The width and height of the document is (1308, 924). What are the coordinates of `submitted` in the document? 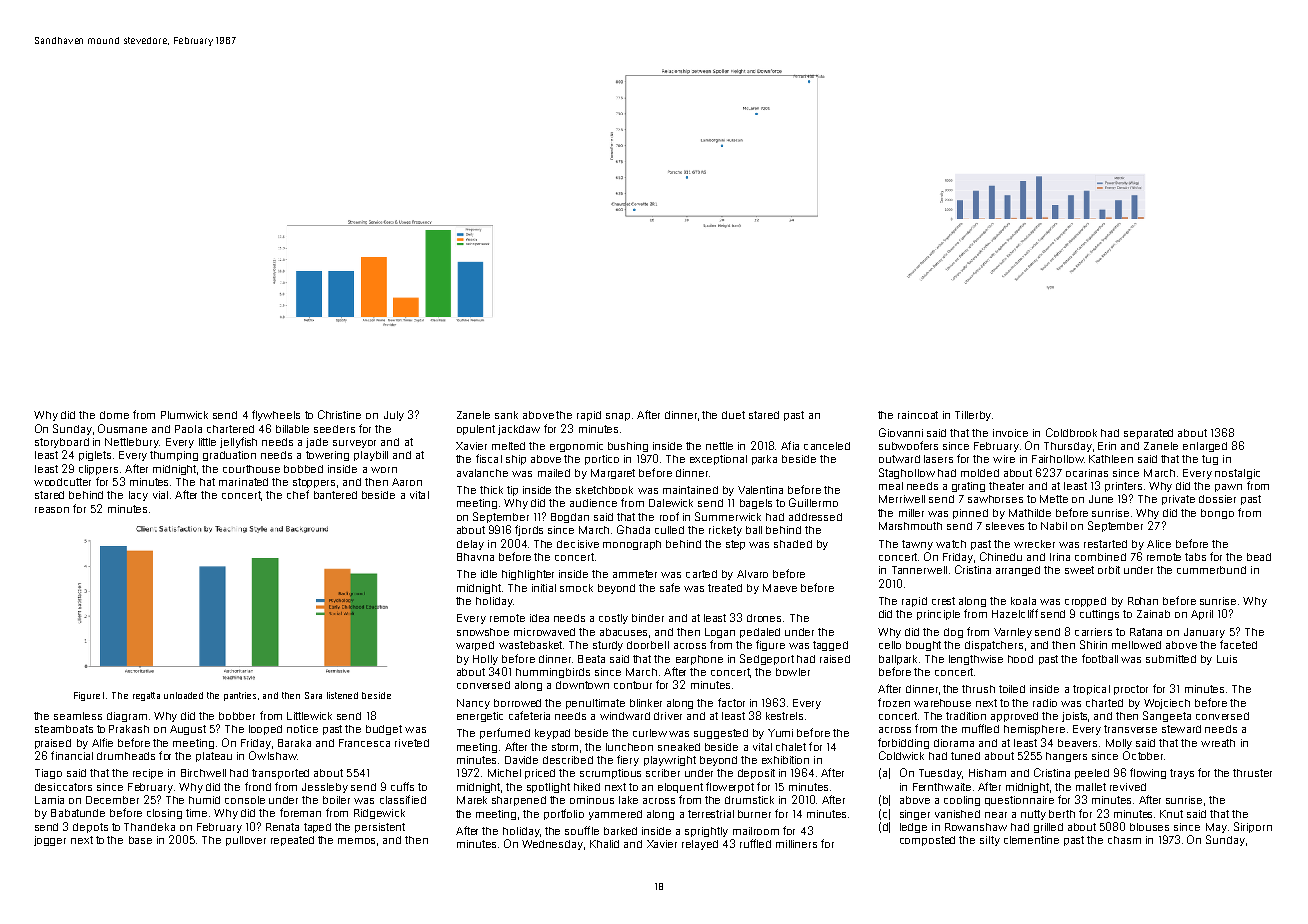 It's located at (1171, 659).
